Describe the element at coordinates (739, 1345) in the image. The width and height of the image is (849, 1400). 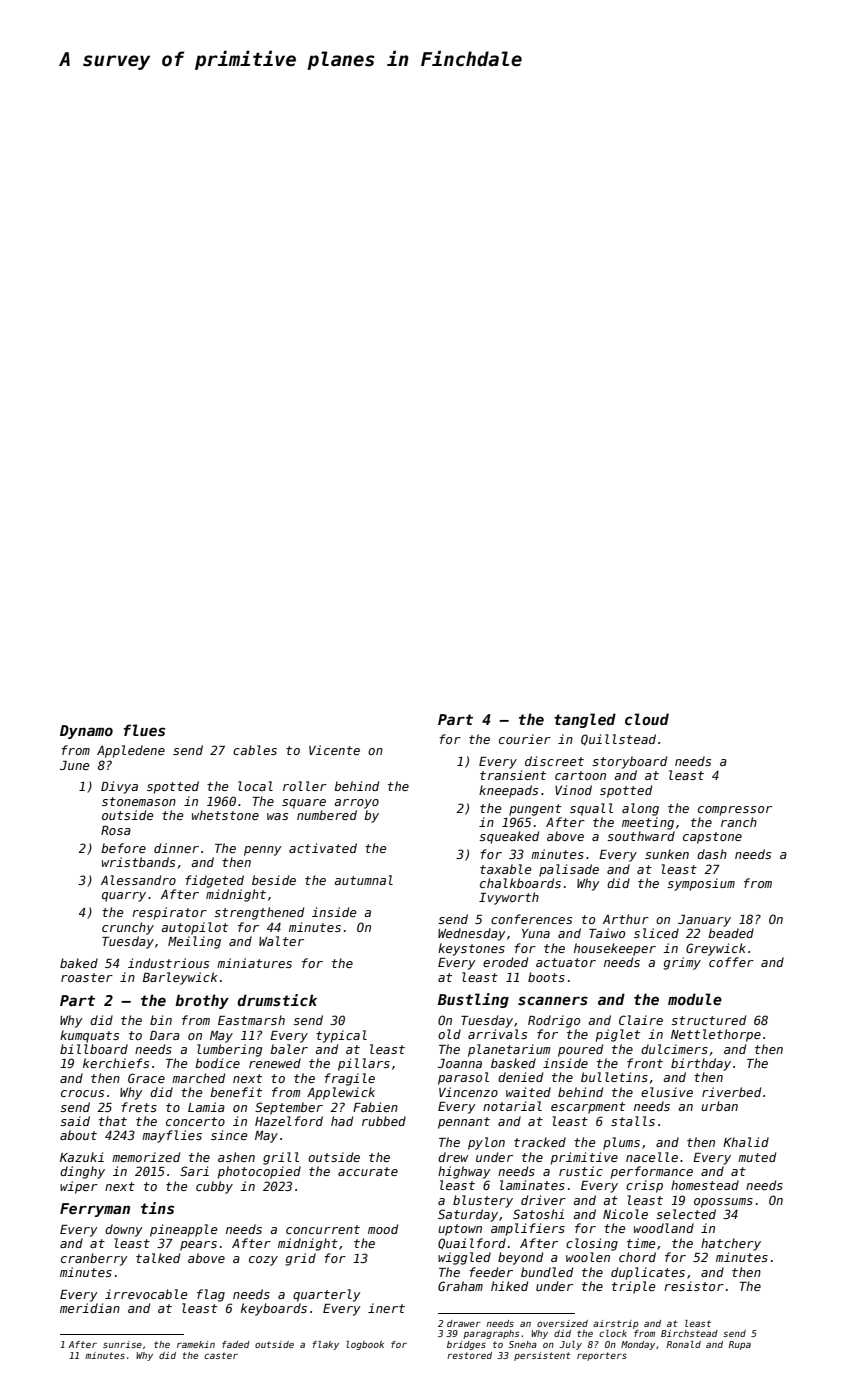
I see `Rupa` at that location.
